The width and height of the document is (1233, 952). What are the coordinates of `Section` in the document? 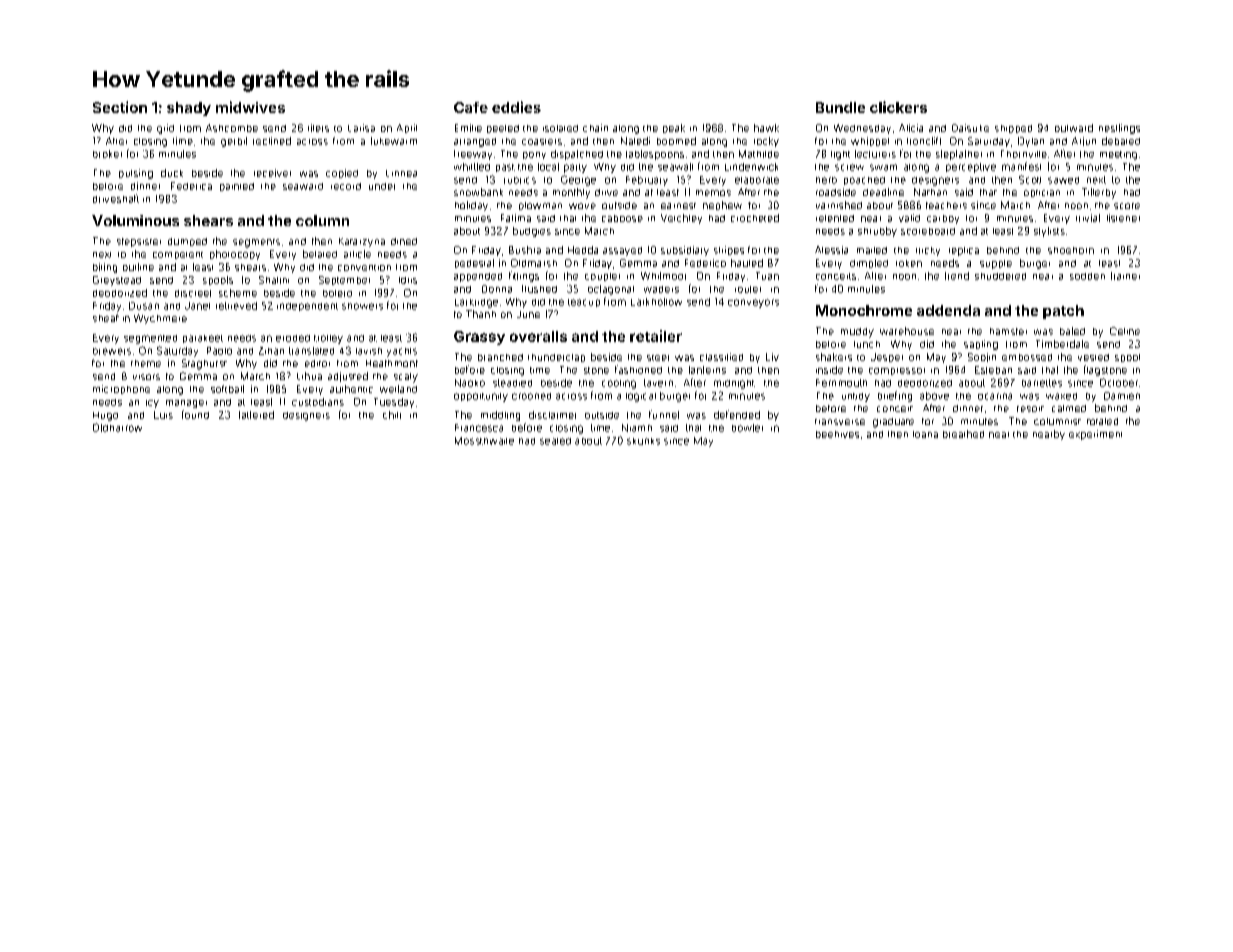 It's located at (120, 107).
